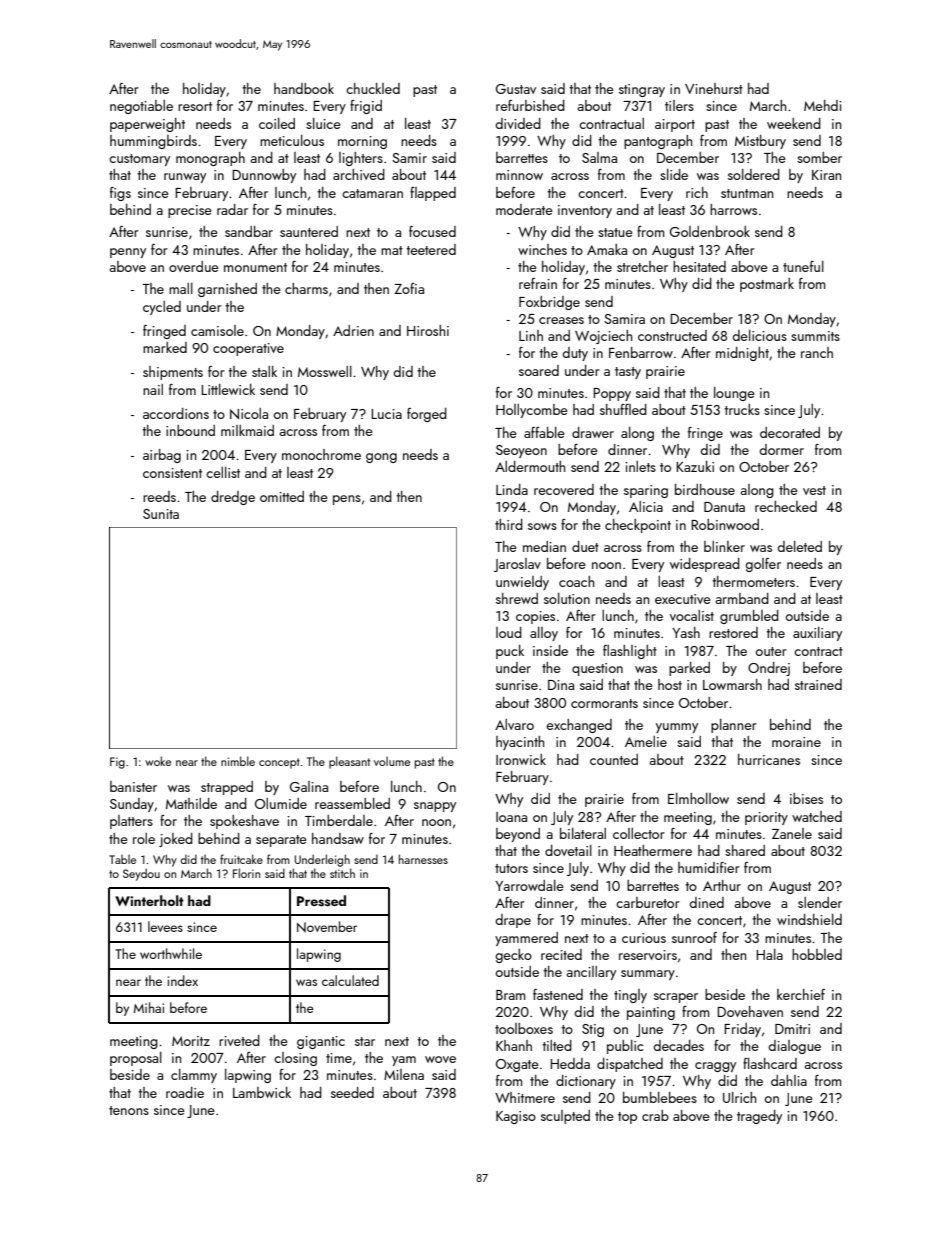 Image resolution: width=952 pixels, height=1233 pixels. Describe the element at coordinates (786, 506) in the document. I see `rechecked` at that location.
